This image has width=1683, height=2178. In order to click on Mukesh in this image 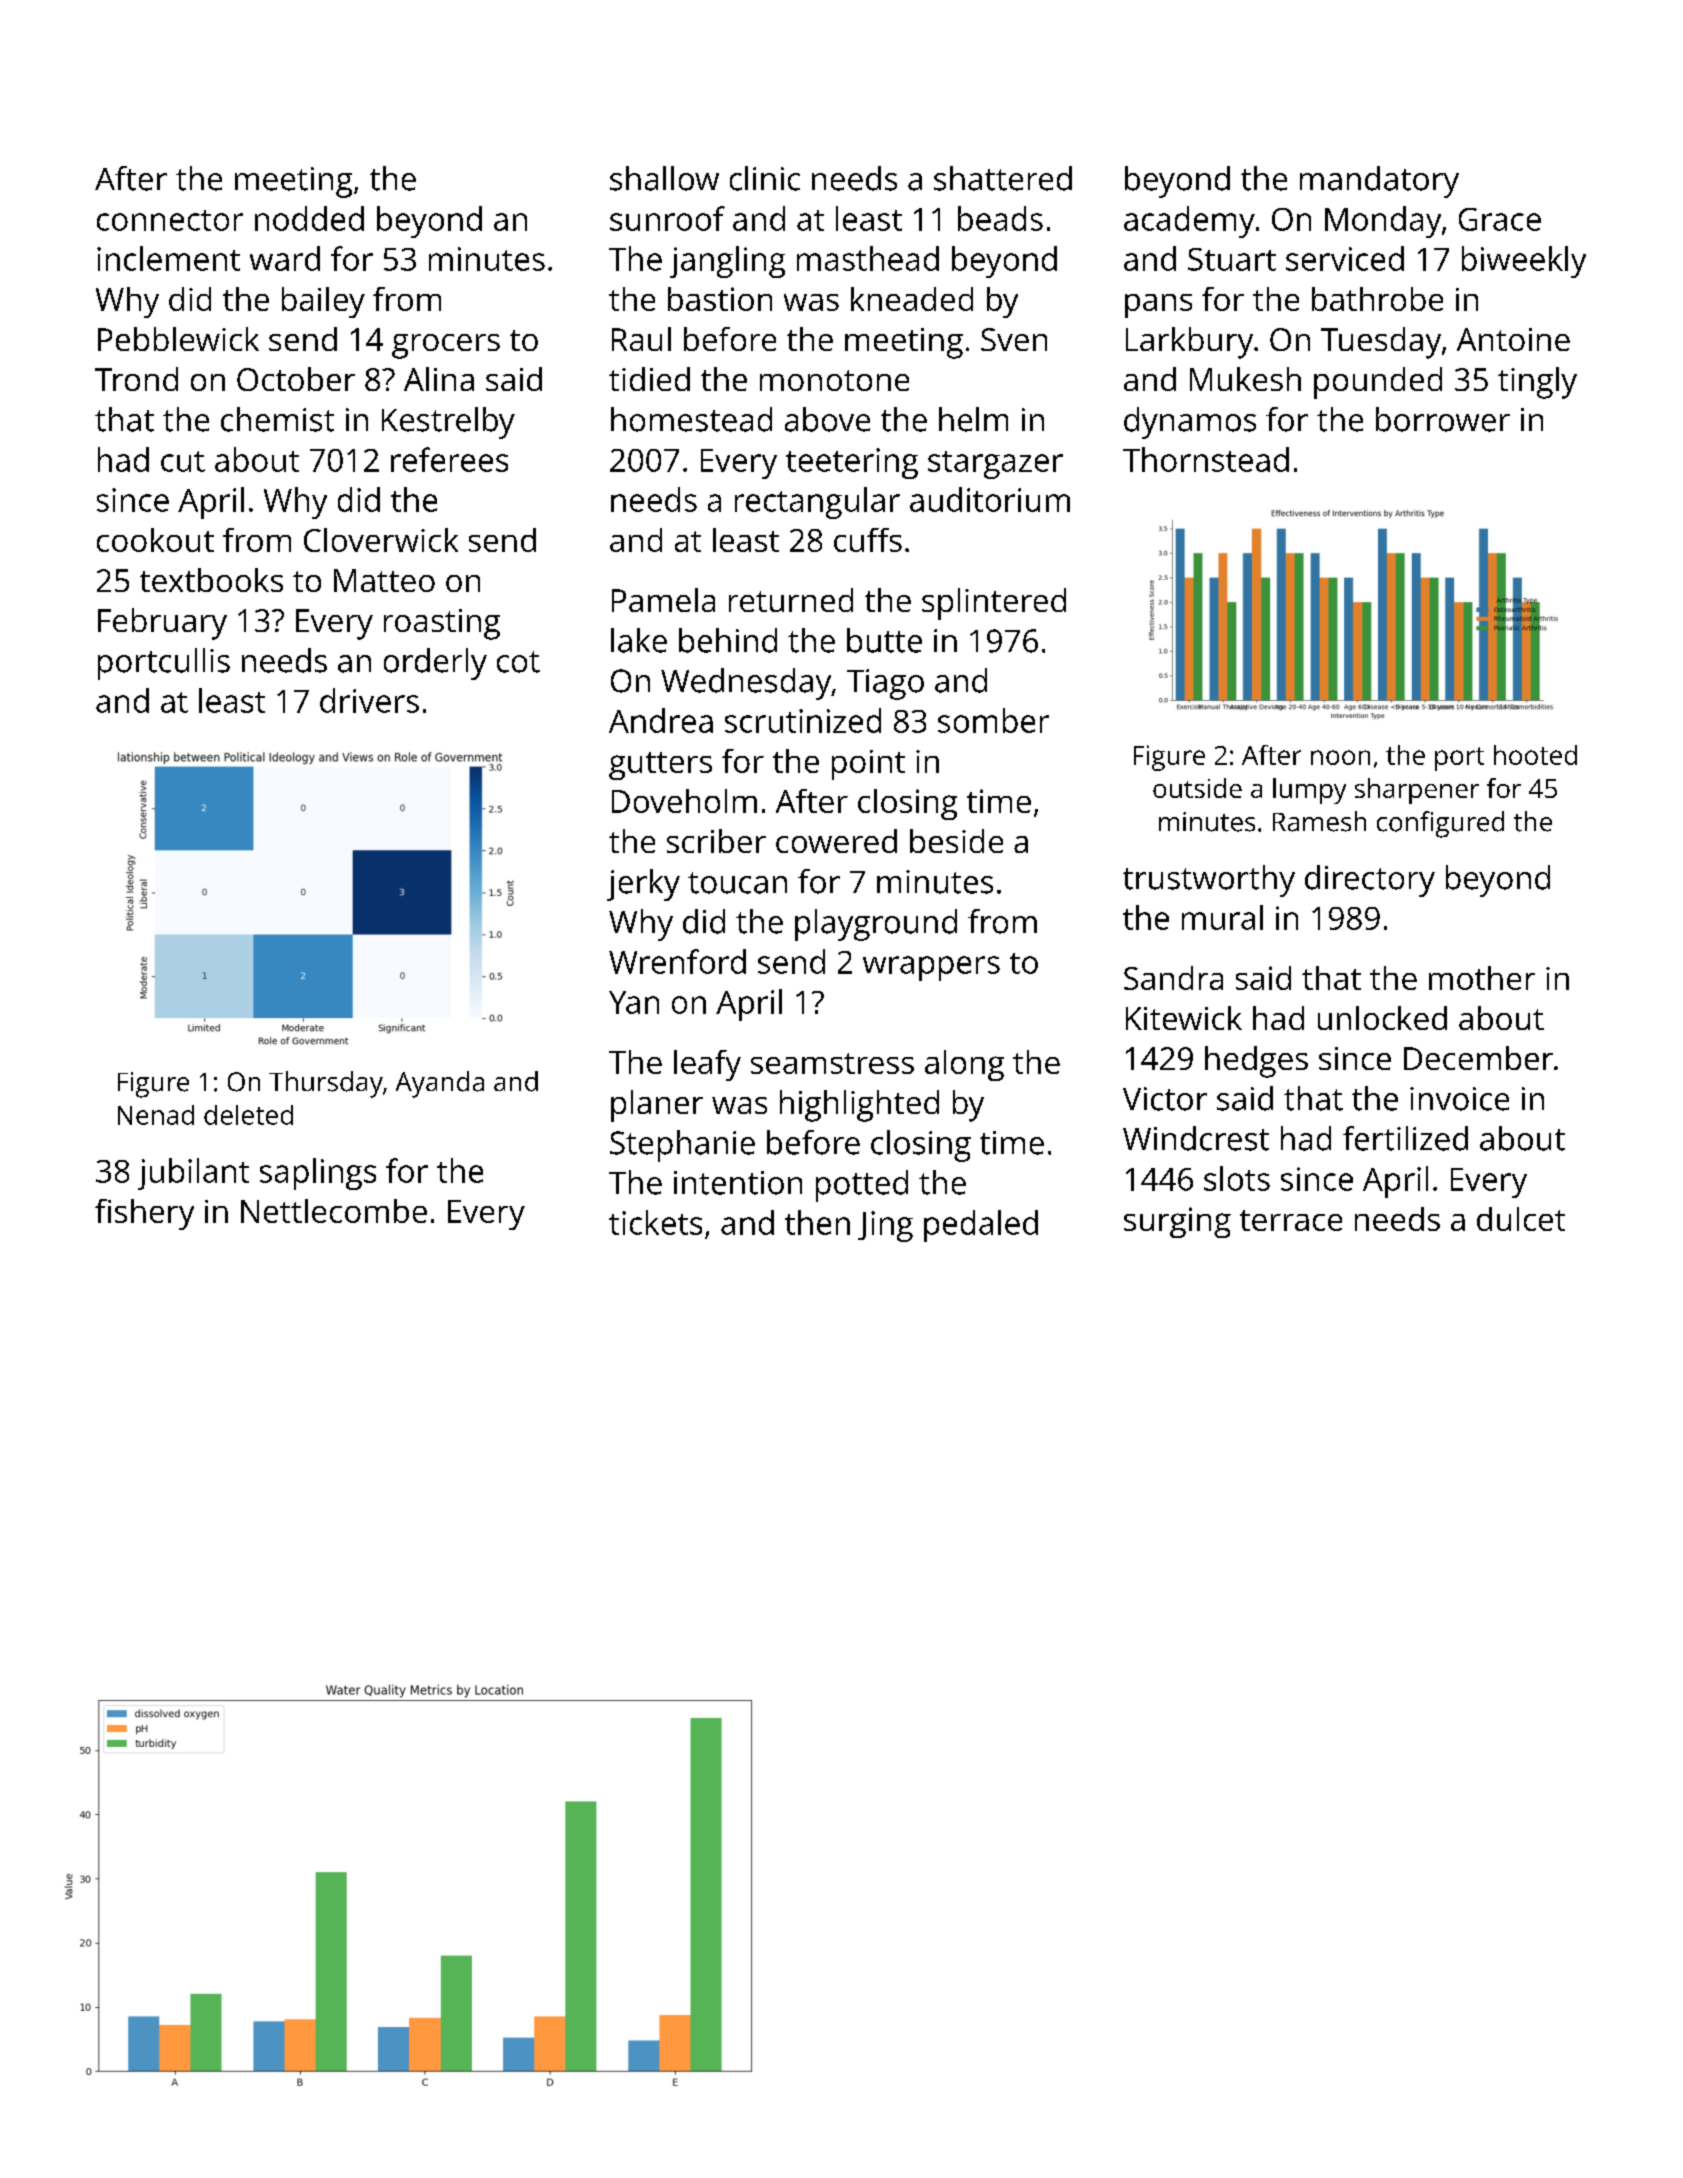, I will do `click(1245, 379)`.
